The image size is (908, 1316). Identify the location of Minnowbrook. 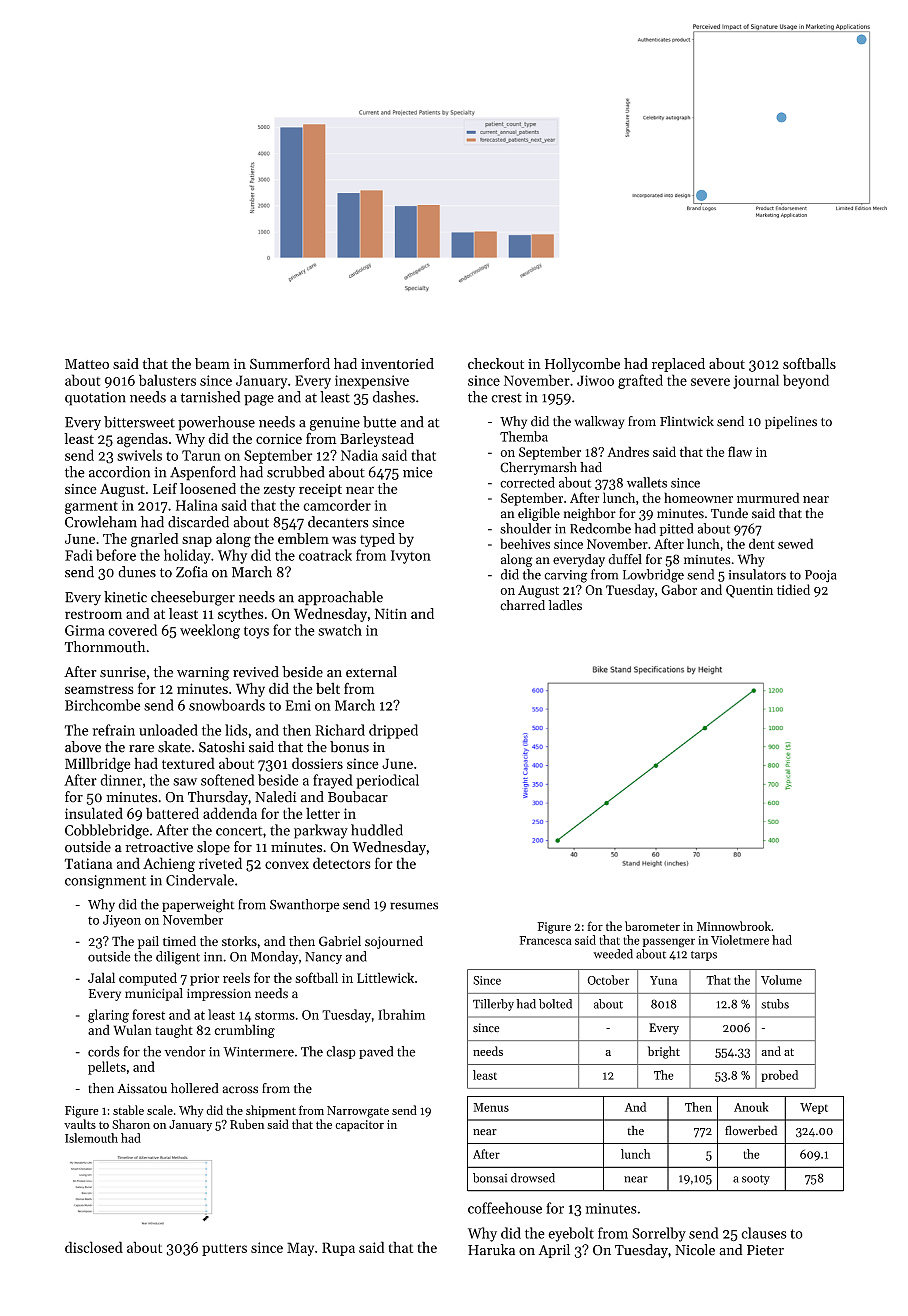
(734, 926).
